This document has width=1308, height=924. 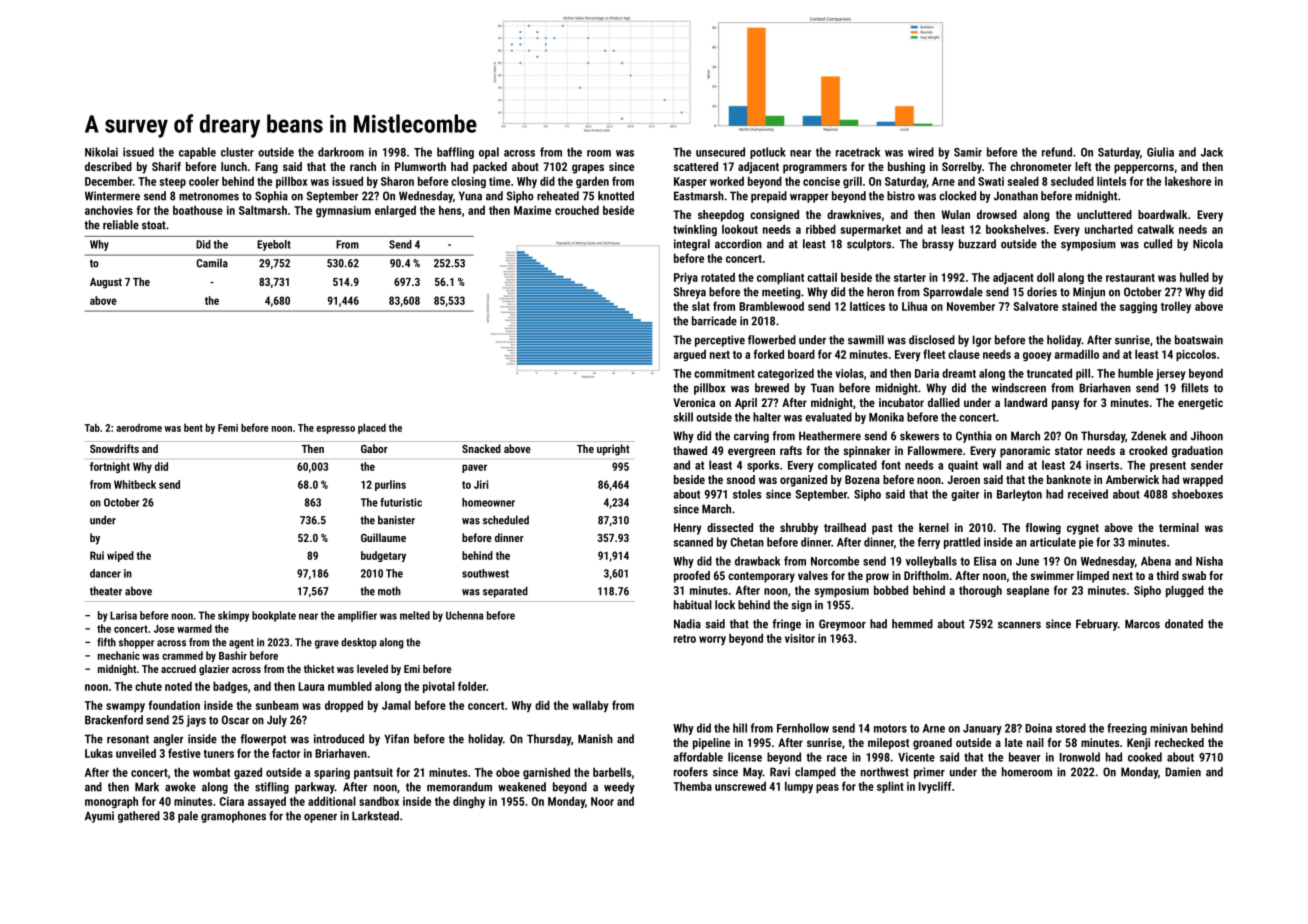 I want to click on scanned, so click(x=693, y=542).
